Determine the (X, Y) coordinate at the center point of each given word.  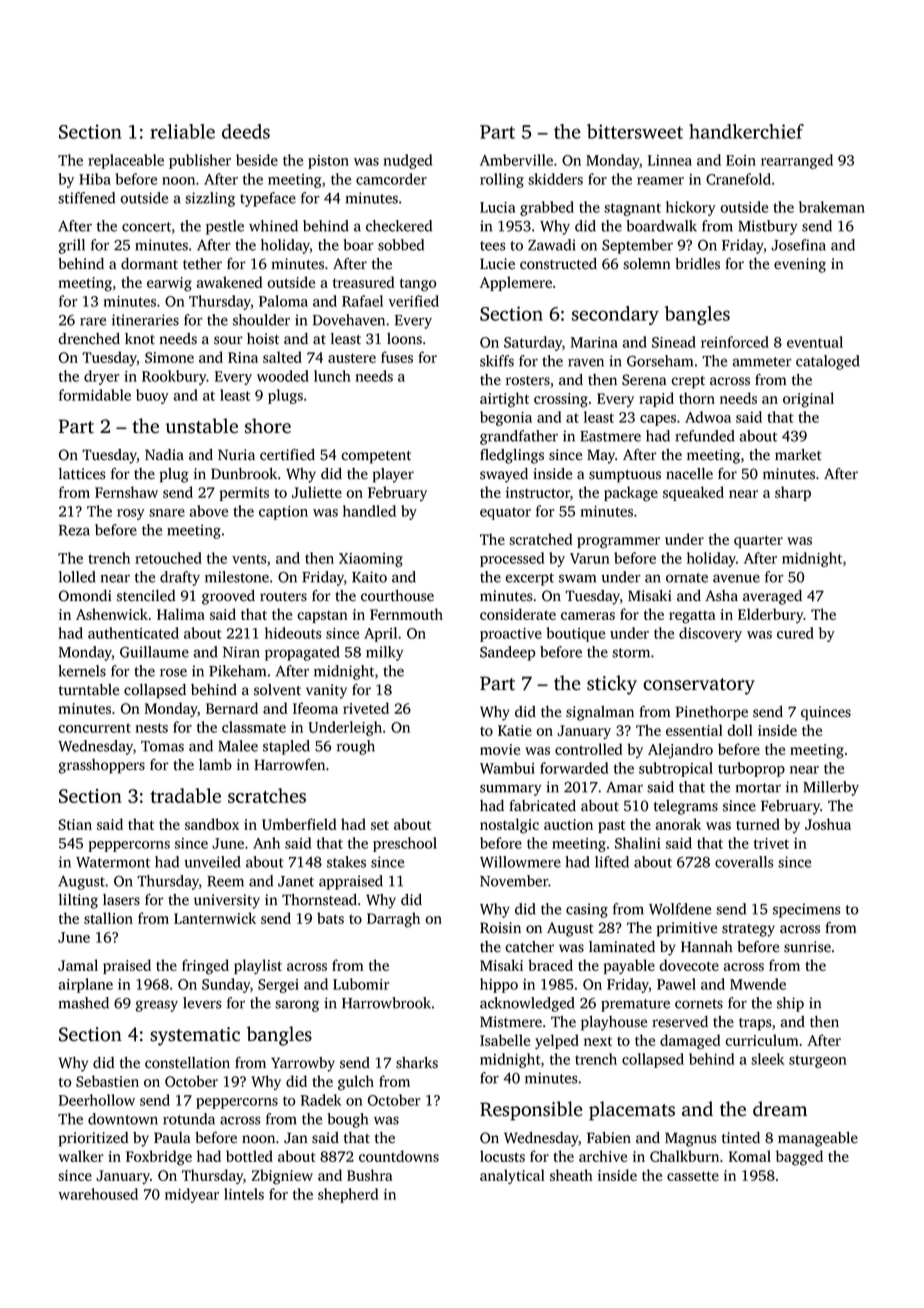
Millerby (831, 788)
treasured (364, 282)
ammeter (762, 362)
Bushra (370, 1175)
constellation (187, 1063)
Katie (515, 730)
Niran (241, 652)
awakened (230, 282)
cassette (693, 1176)
